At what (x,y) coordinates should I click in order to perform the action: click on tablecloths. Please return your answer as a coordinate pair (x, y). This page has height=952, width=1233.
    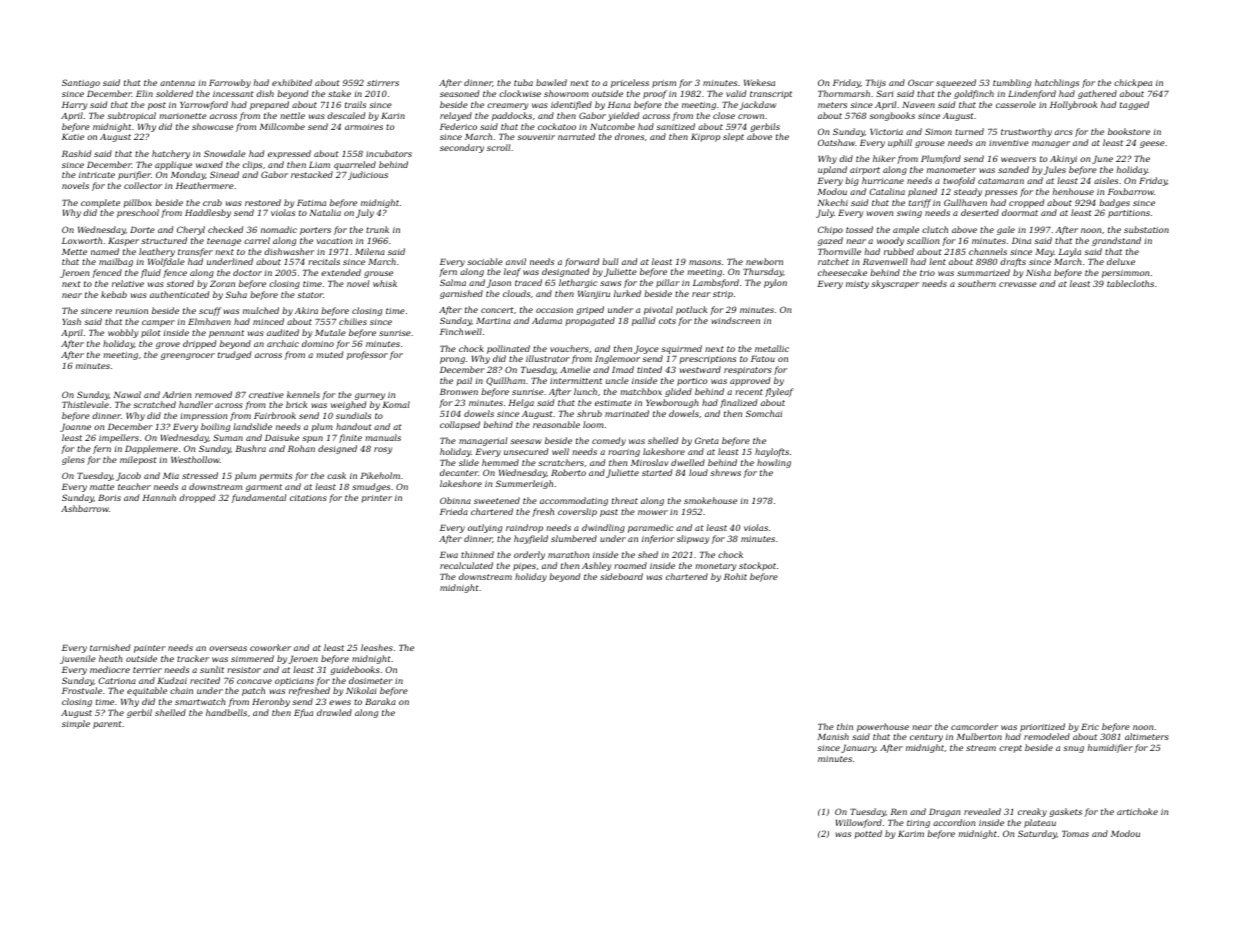
    Looking at the image, I should click on (1130, 283).
